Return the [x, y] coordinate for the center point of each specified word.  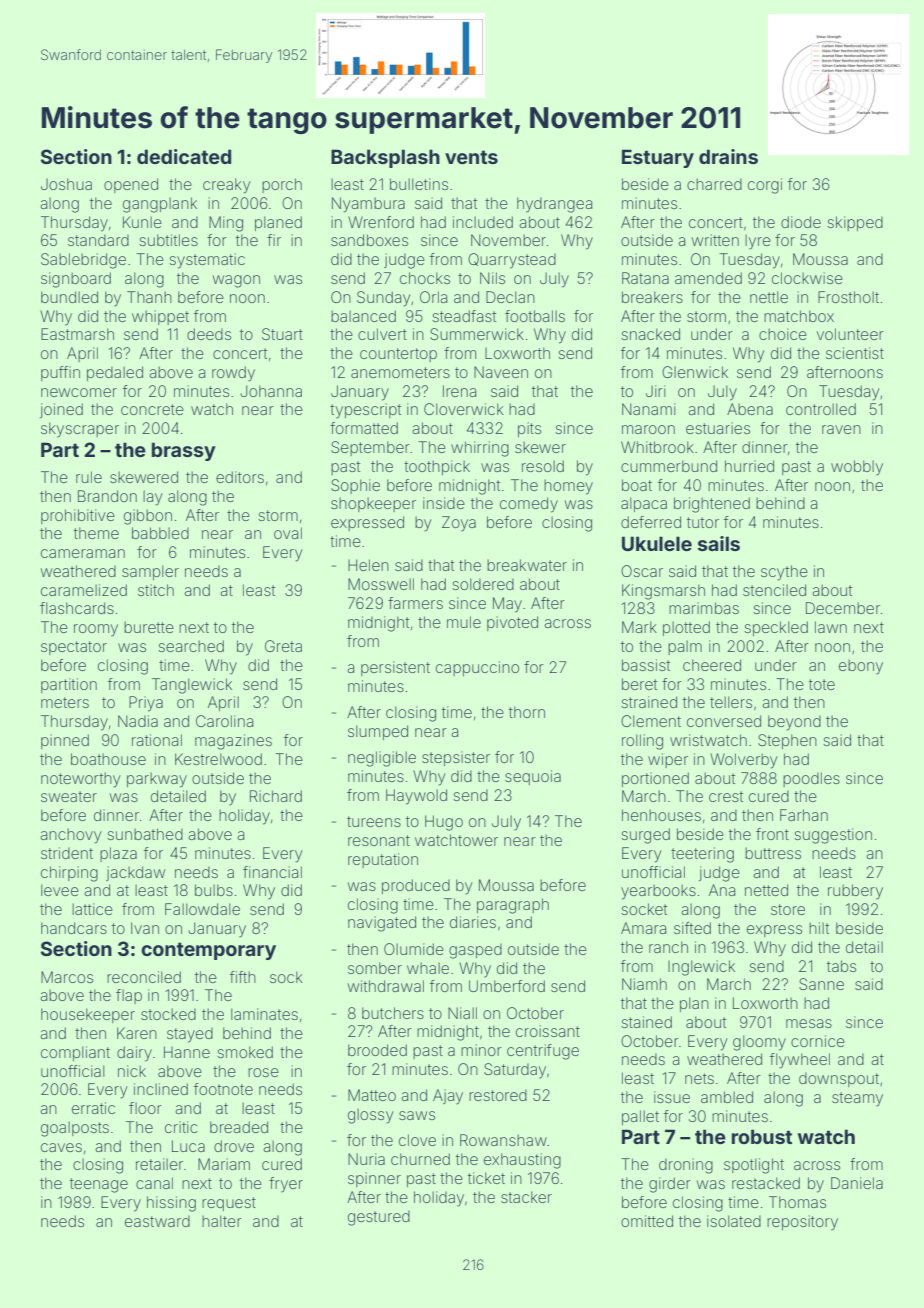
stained [646, 1022]
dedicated [184, 156]
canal [154, 1183]
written [715, 240]
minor [481, 1050]
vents [471, 157]
